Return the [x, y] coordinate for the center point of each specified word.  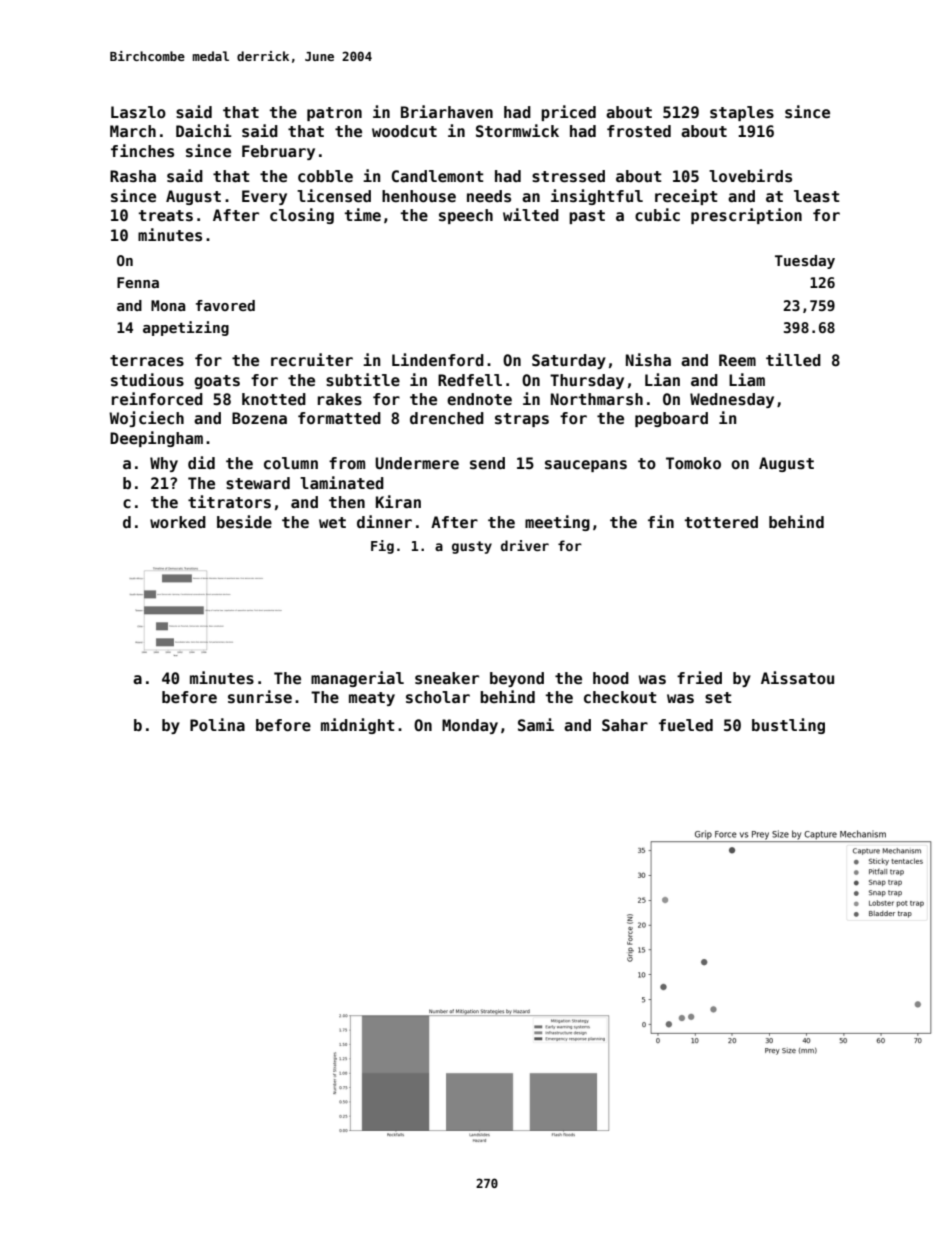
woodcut [404, 131]
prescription [746, 216]
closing [302, 216]
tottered [721, 522]
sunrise [260, 697]
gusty [472, 547]
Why [164, 464]
